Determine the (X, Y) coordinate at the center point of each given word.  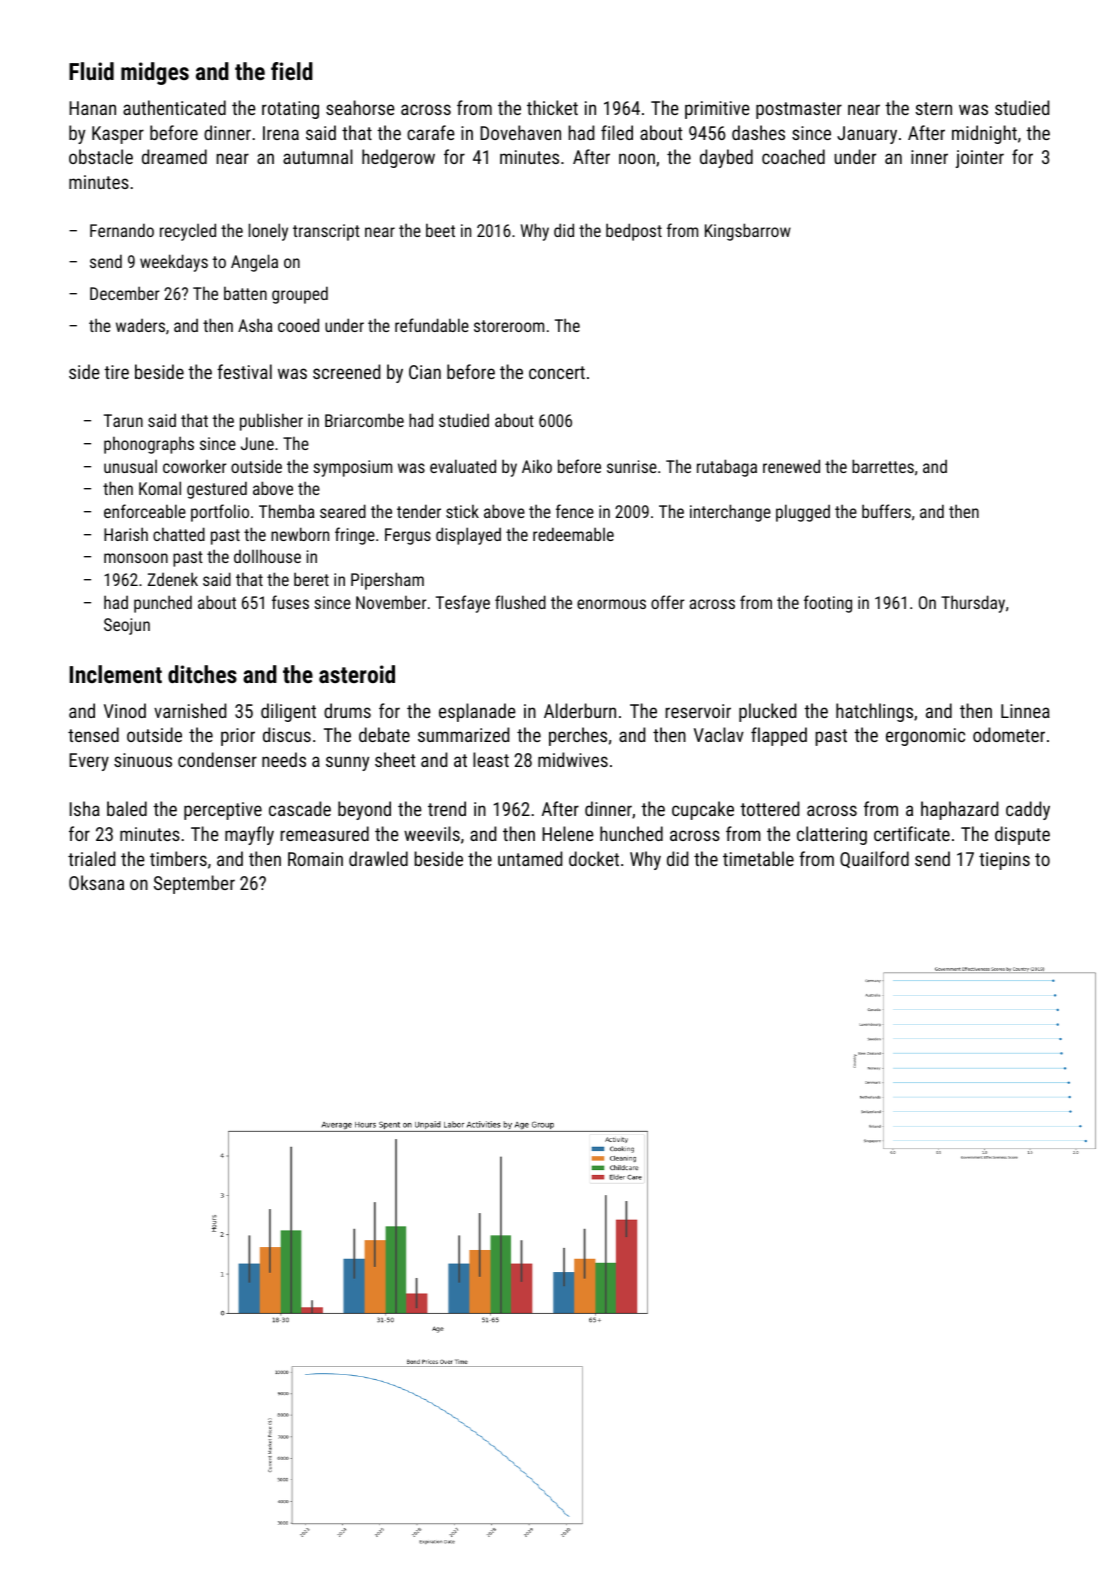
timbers (178, 858)
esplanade (477, 712)
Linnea (1025, 711)
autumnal (318, 156)
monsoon (136, 558)
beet (440, 230)
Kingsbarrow (748, 232)
